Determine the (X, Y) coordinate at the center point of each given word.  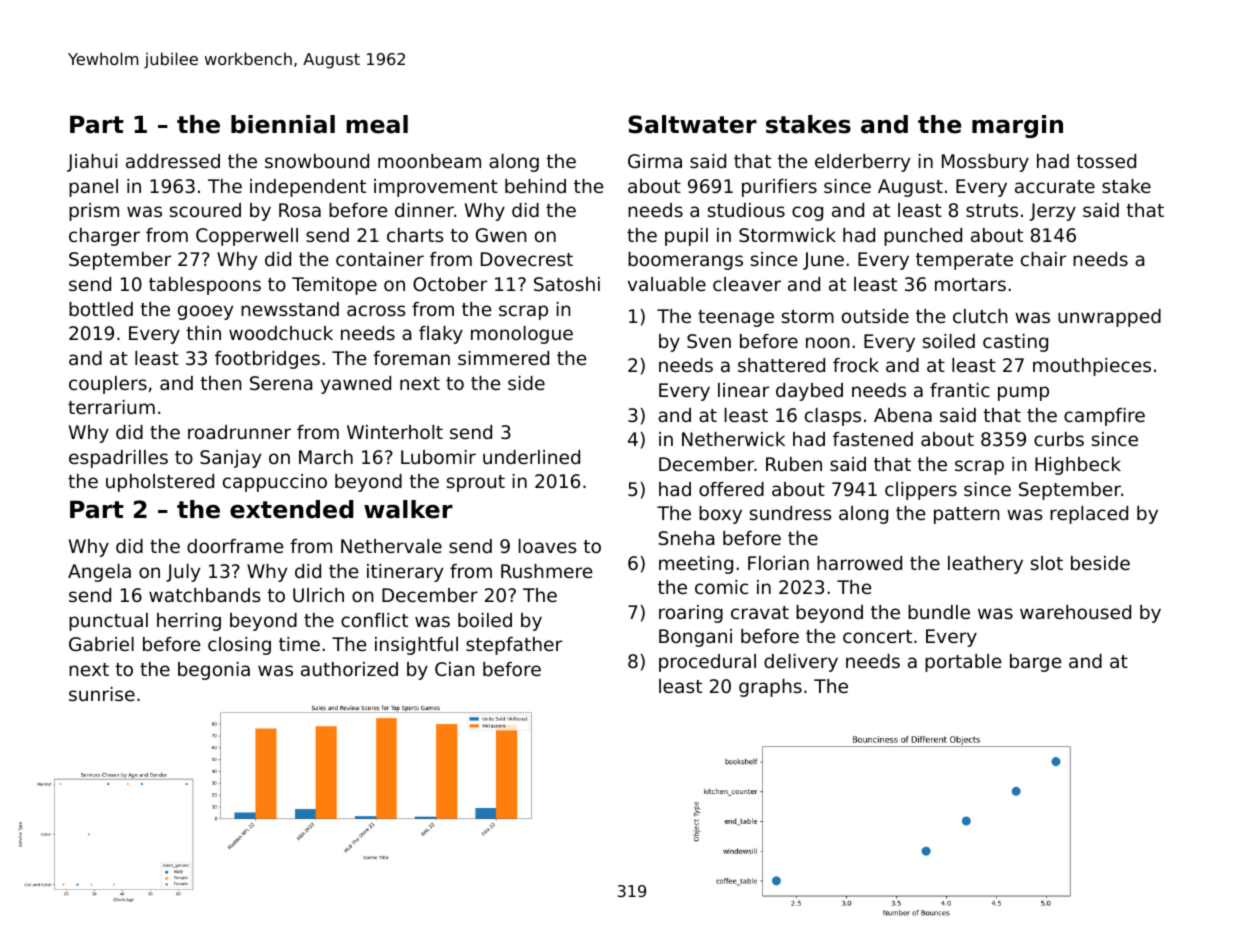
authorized (349, 669)
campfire (1104, 417)
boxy (720, 515)
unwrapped (1109, 318)
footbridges (267, 360)
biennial (283, 124)
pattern (967, 515)
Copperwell (247, 237)
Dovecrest (527, 259)
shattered (781, 365)
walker (408, 509)
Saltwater (692, 124)
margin (1017, 126)
